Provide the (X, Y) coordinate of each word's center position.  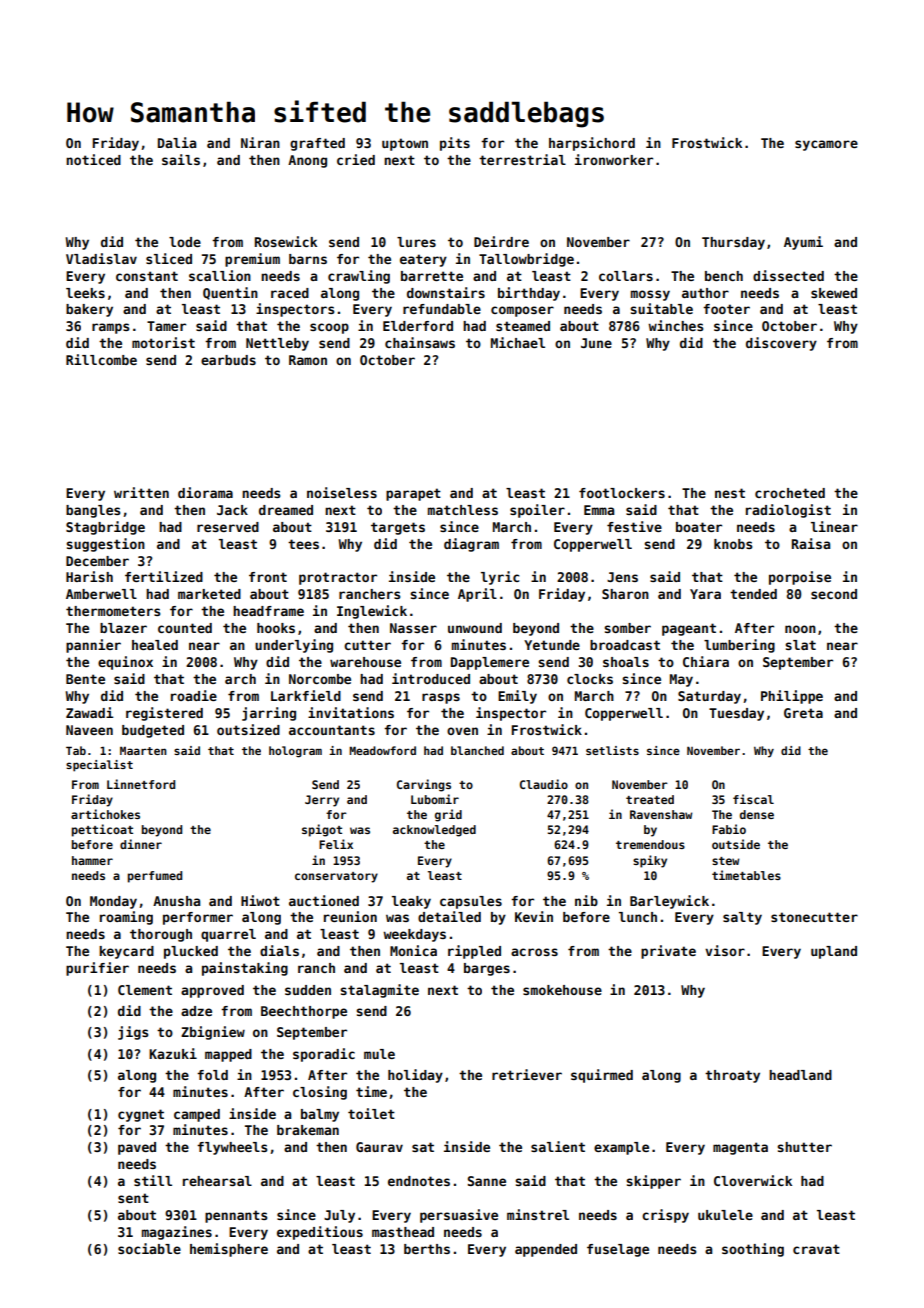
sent (133, 1198)
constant (147, 276)
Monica (413, 950)
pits (455, 144)
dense (757, 814)
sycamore (826, 145)
